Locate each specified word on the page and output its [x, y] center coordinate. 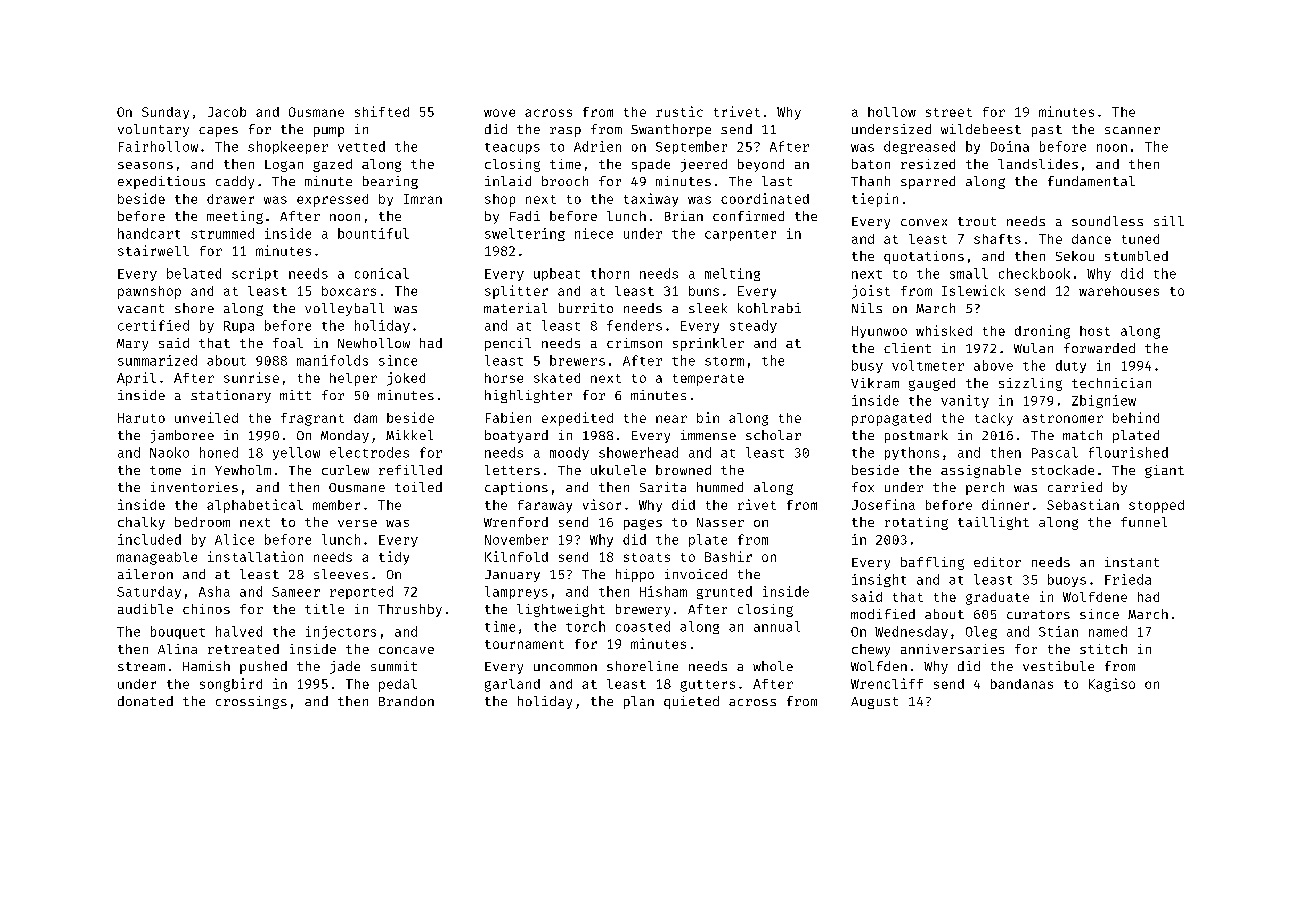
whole [773, 666]
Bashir [728, 556]
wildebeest [981, 129]
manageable [157, 558]
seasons [145, 165]
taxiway [651, 200]
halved [239, 631]
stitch [1103, 649]
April [136, 379]
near [671, 419]
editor [997, 562]
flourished [1128, 452]
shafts [997, 239]
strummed [222, 233]
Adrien [597, 146]
